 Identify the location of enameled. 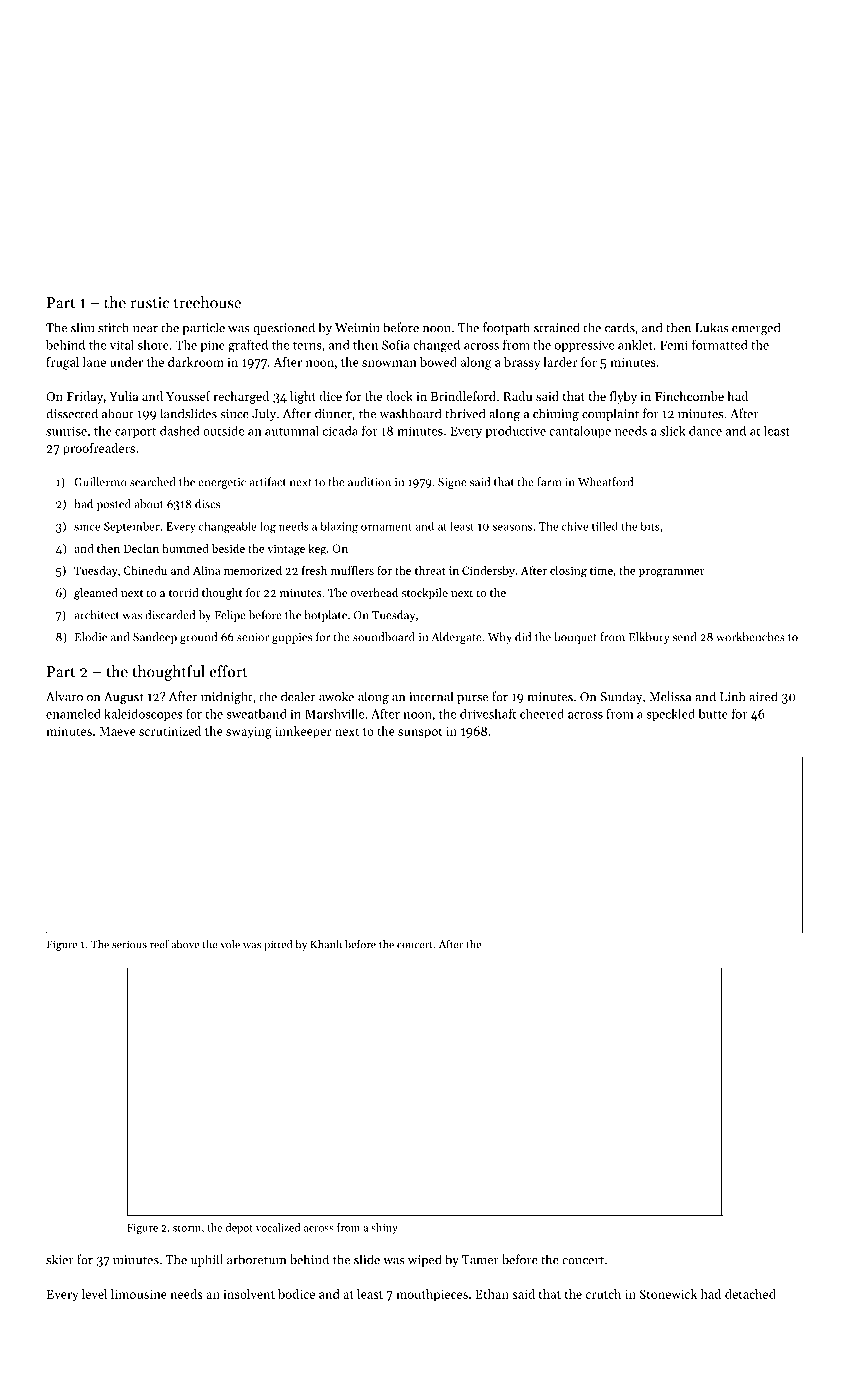
(73, 714).
